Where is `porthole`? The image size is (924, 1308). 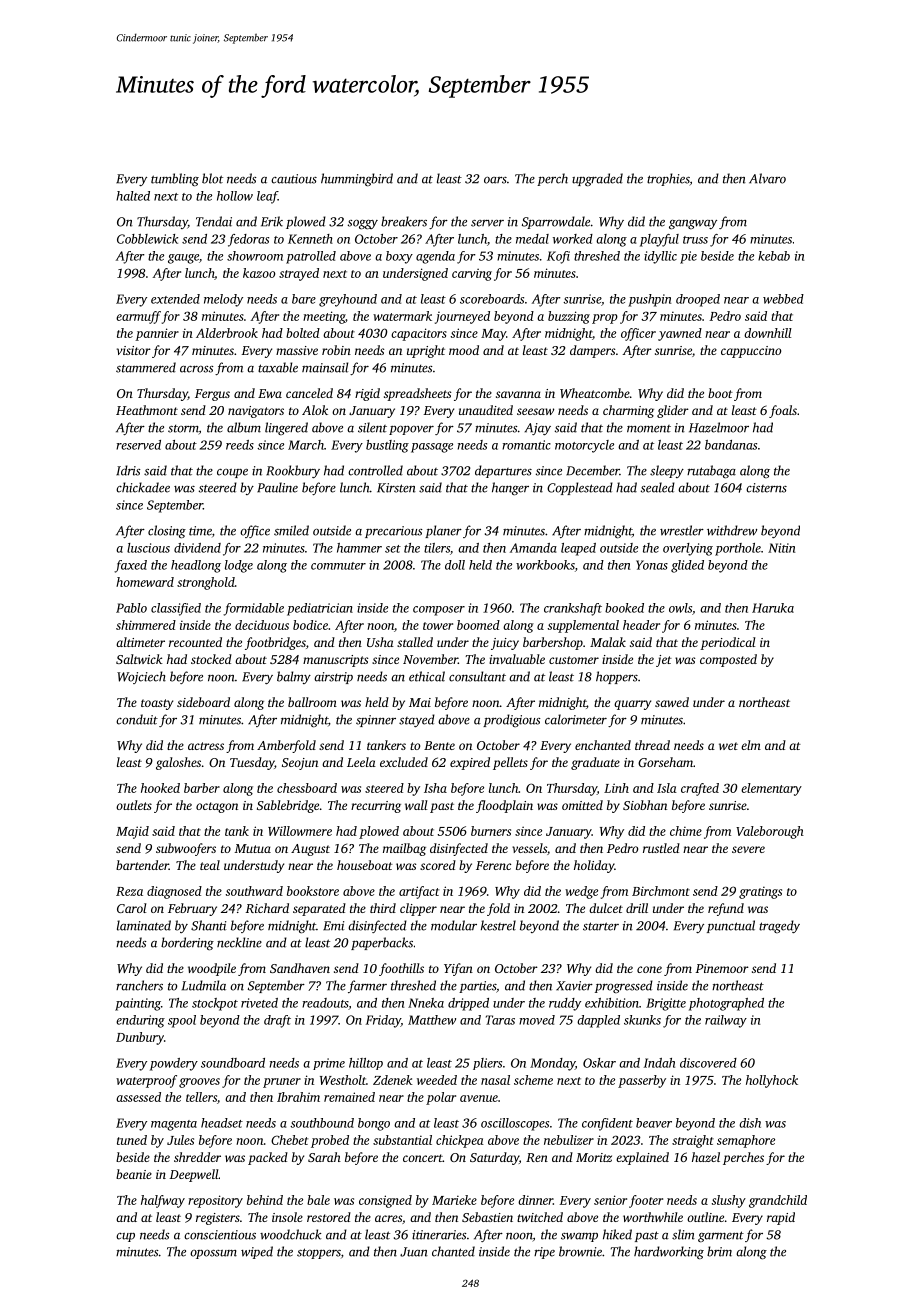
porthole is located at coordinates (738, 549).
